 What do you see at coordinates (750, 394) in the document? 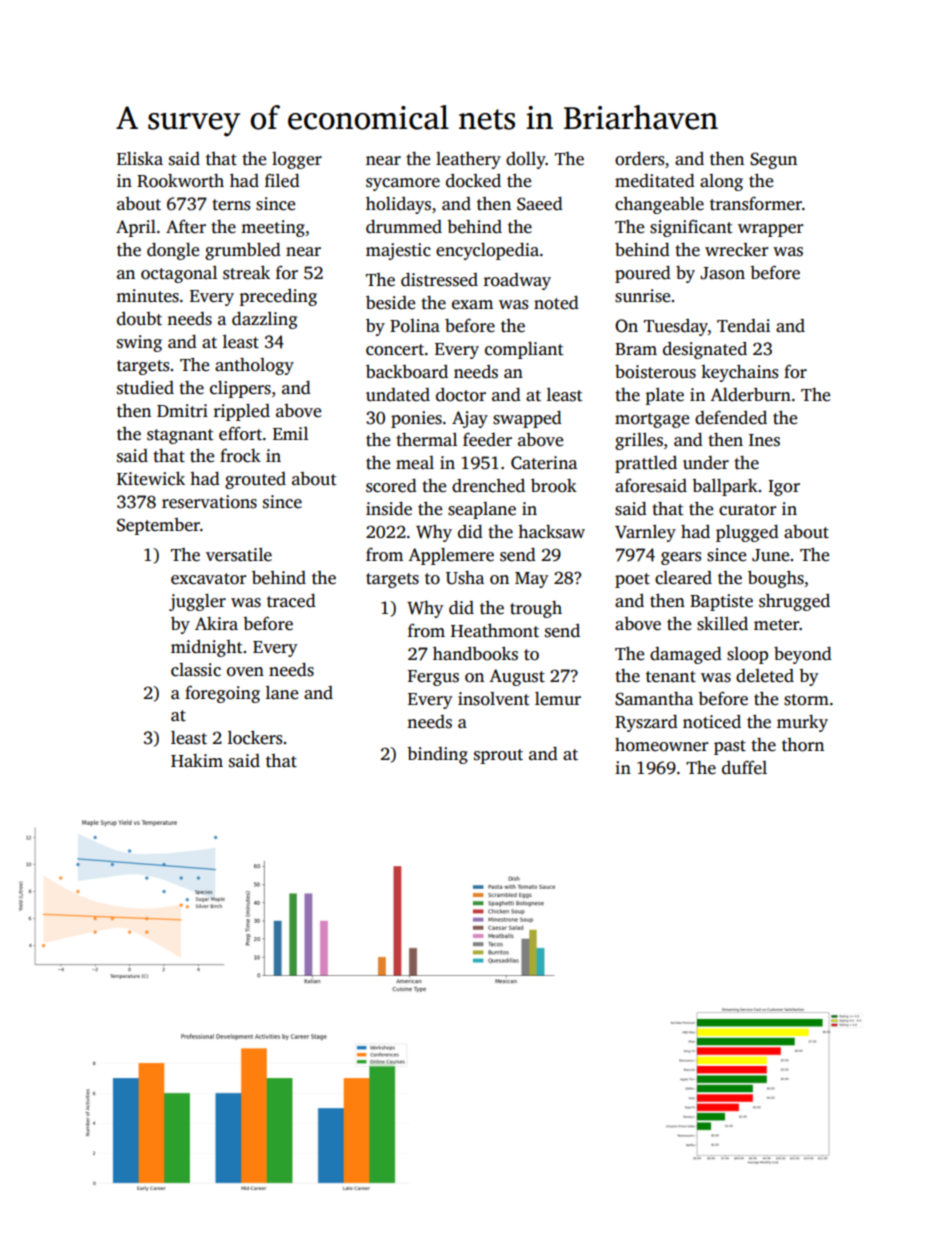
I see `Alderburn` at bounding box center [750, 394].
